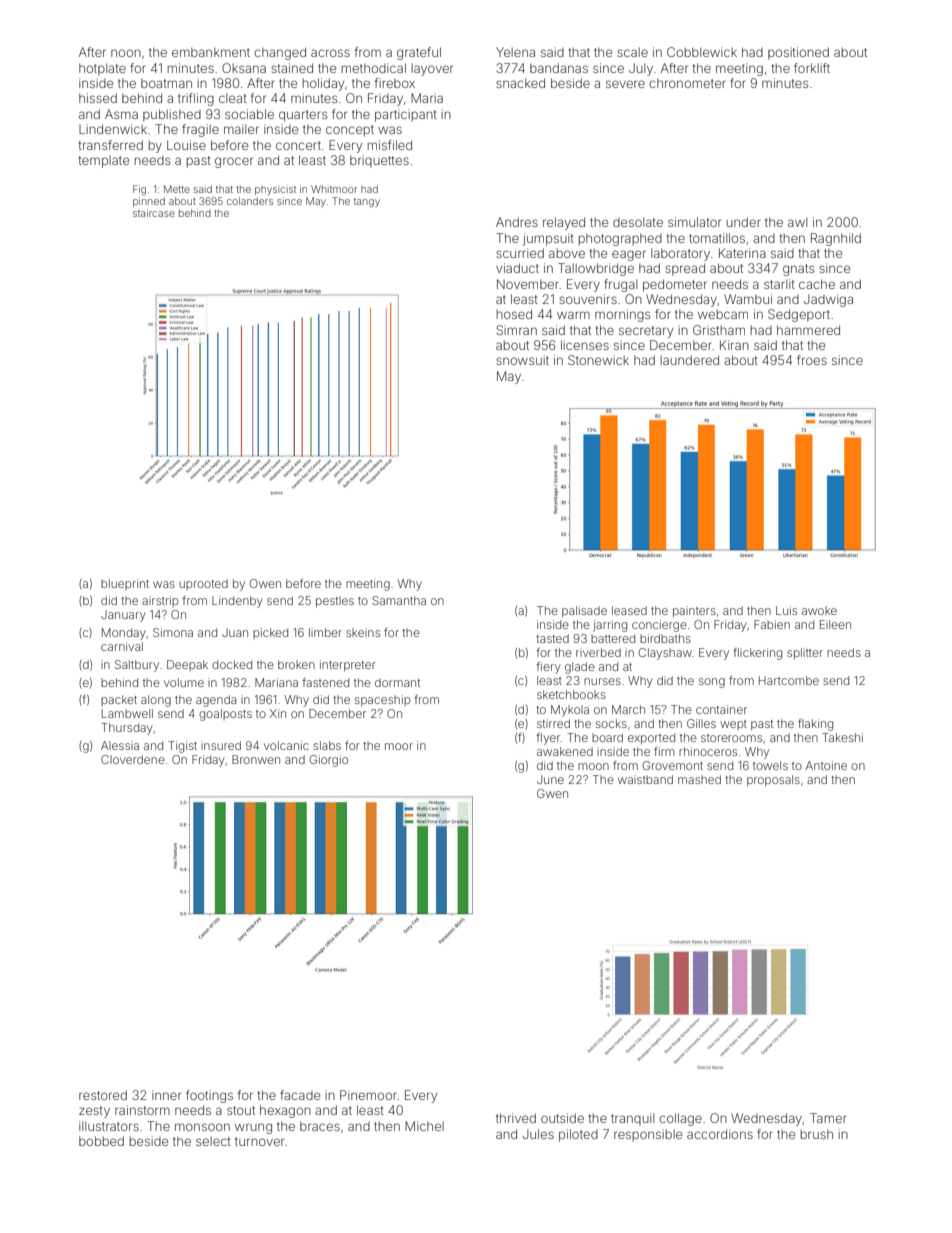  Describe the element at coordinates (514, 314) in the page. I see `hosed` at that location.
